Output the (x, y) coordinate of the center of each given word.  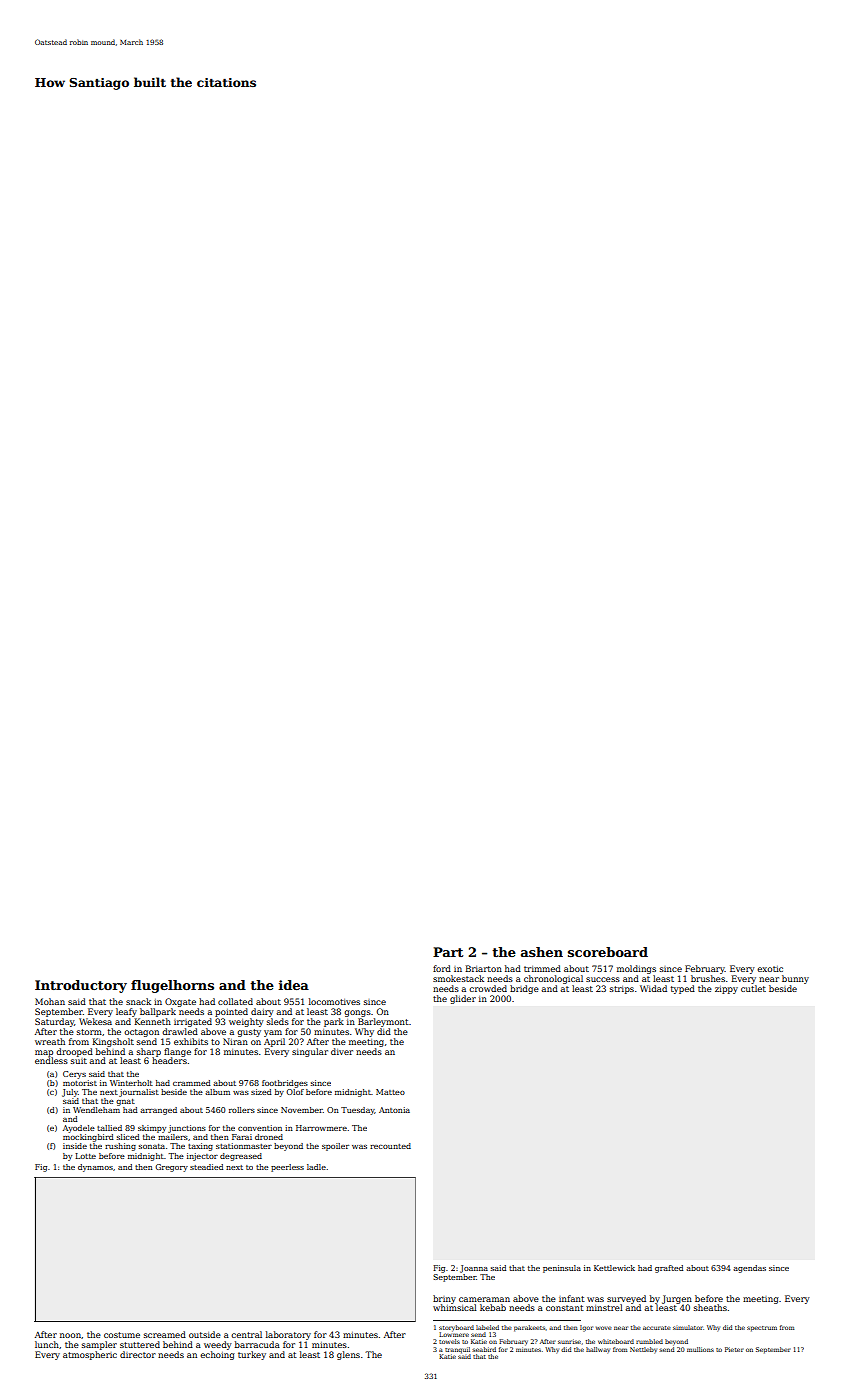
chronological (553, 979)
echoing (217, 1355)
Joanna (474, 1269)
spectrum (762, 1329)
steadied (206, 1167)
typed (683, 989)
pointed (231, 1012)
